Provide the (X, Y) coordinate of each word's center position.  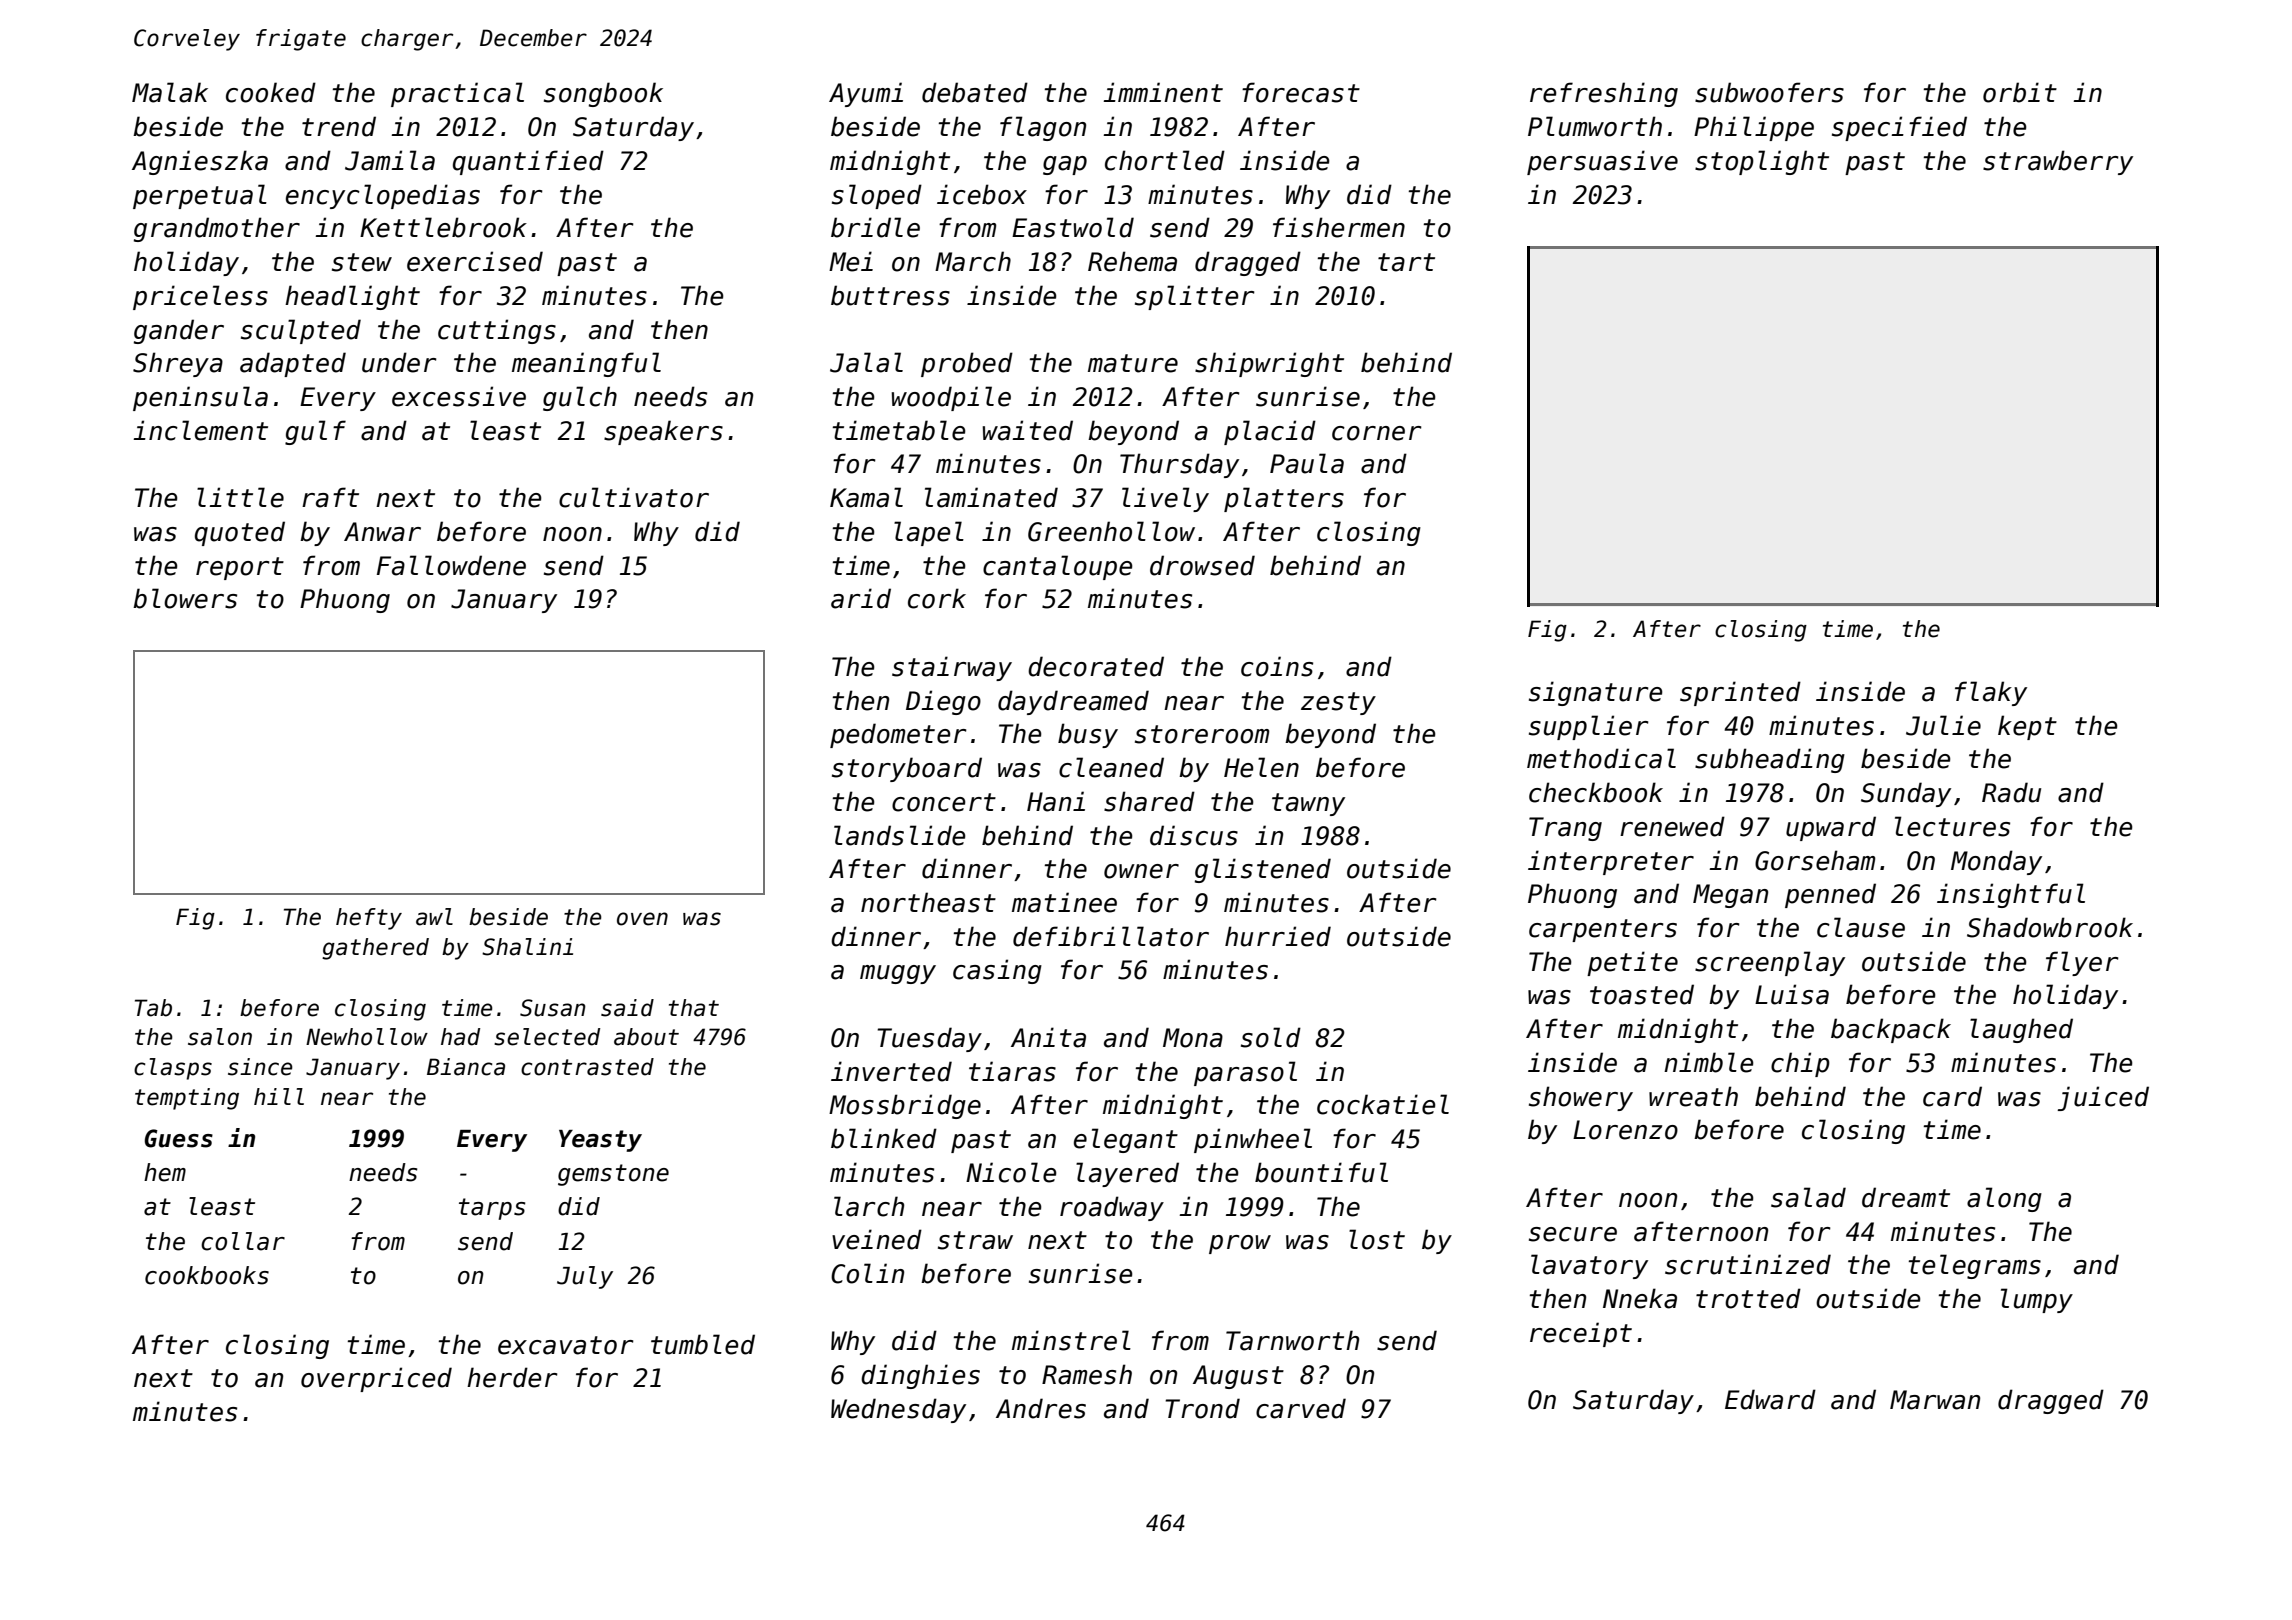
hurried (1278, 936)
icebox (982, 194)
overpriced (376, 1379)
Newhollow (367, 1037)
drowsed (1202, 565)
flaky (1991, 693)
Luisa (1792, 994)
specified (1899, 128)
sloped (877, 196)
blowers (185, 598)
